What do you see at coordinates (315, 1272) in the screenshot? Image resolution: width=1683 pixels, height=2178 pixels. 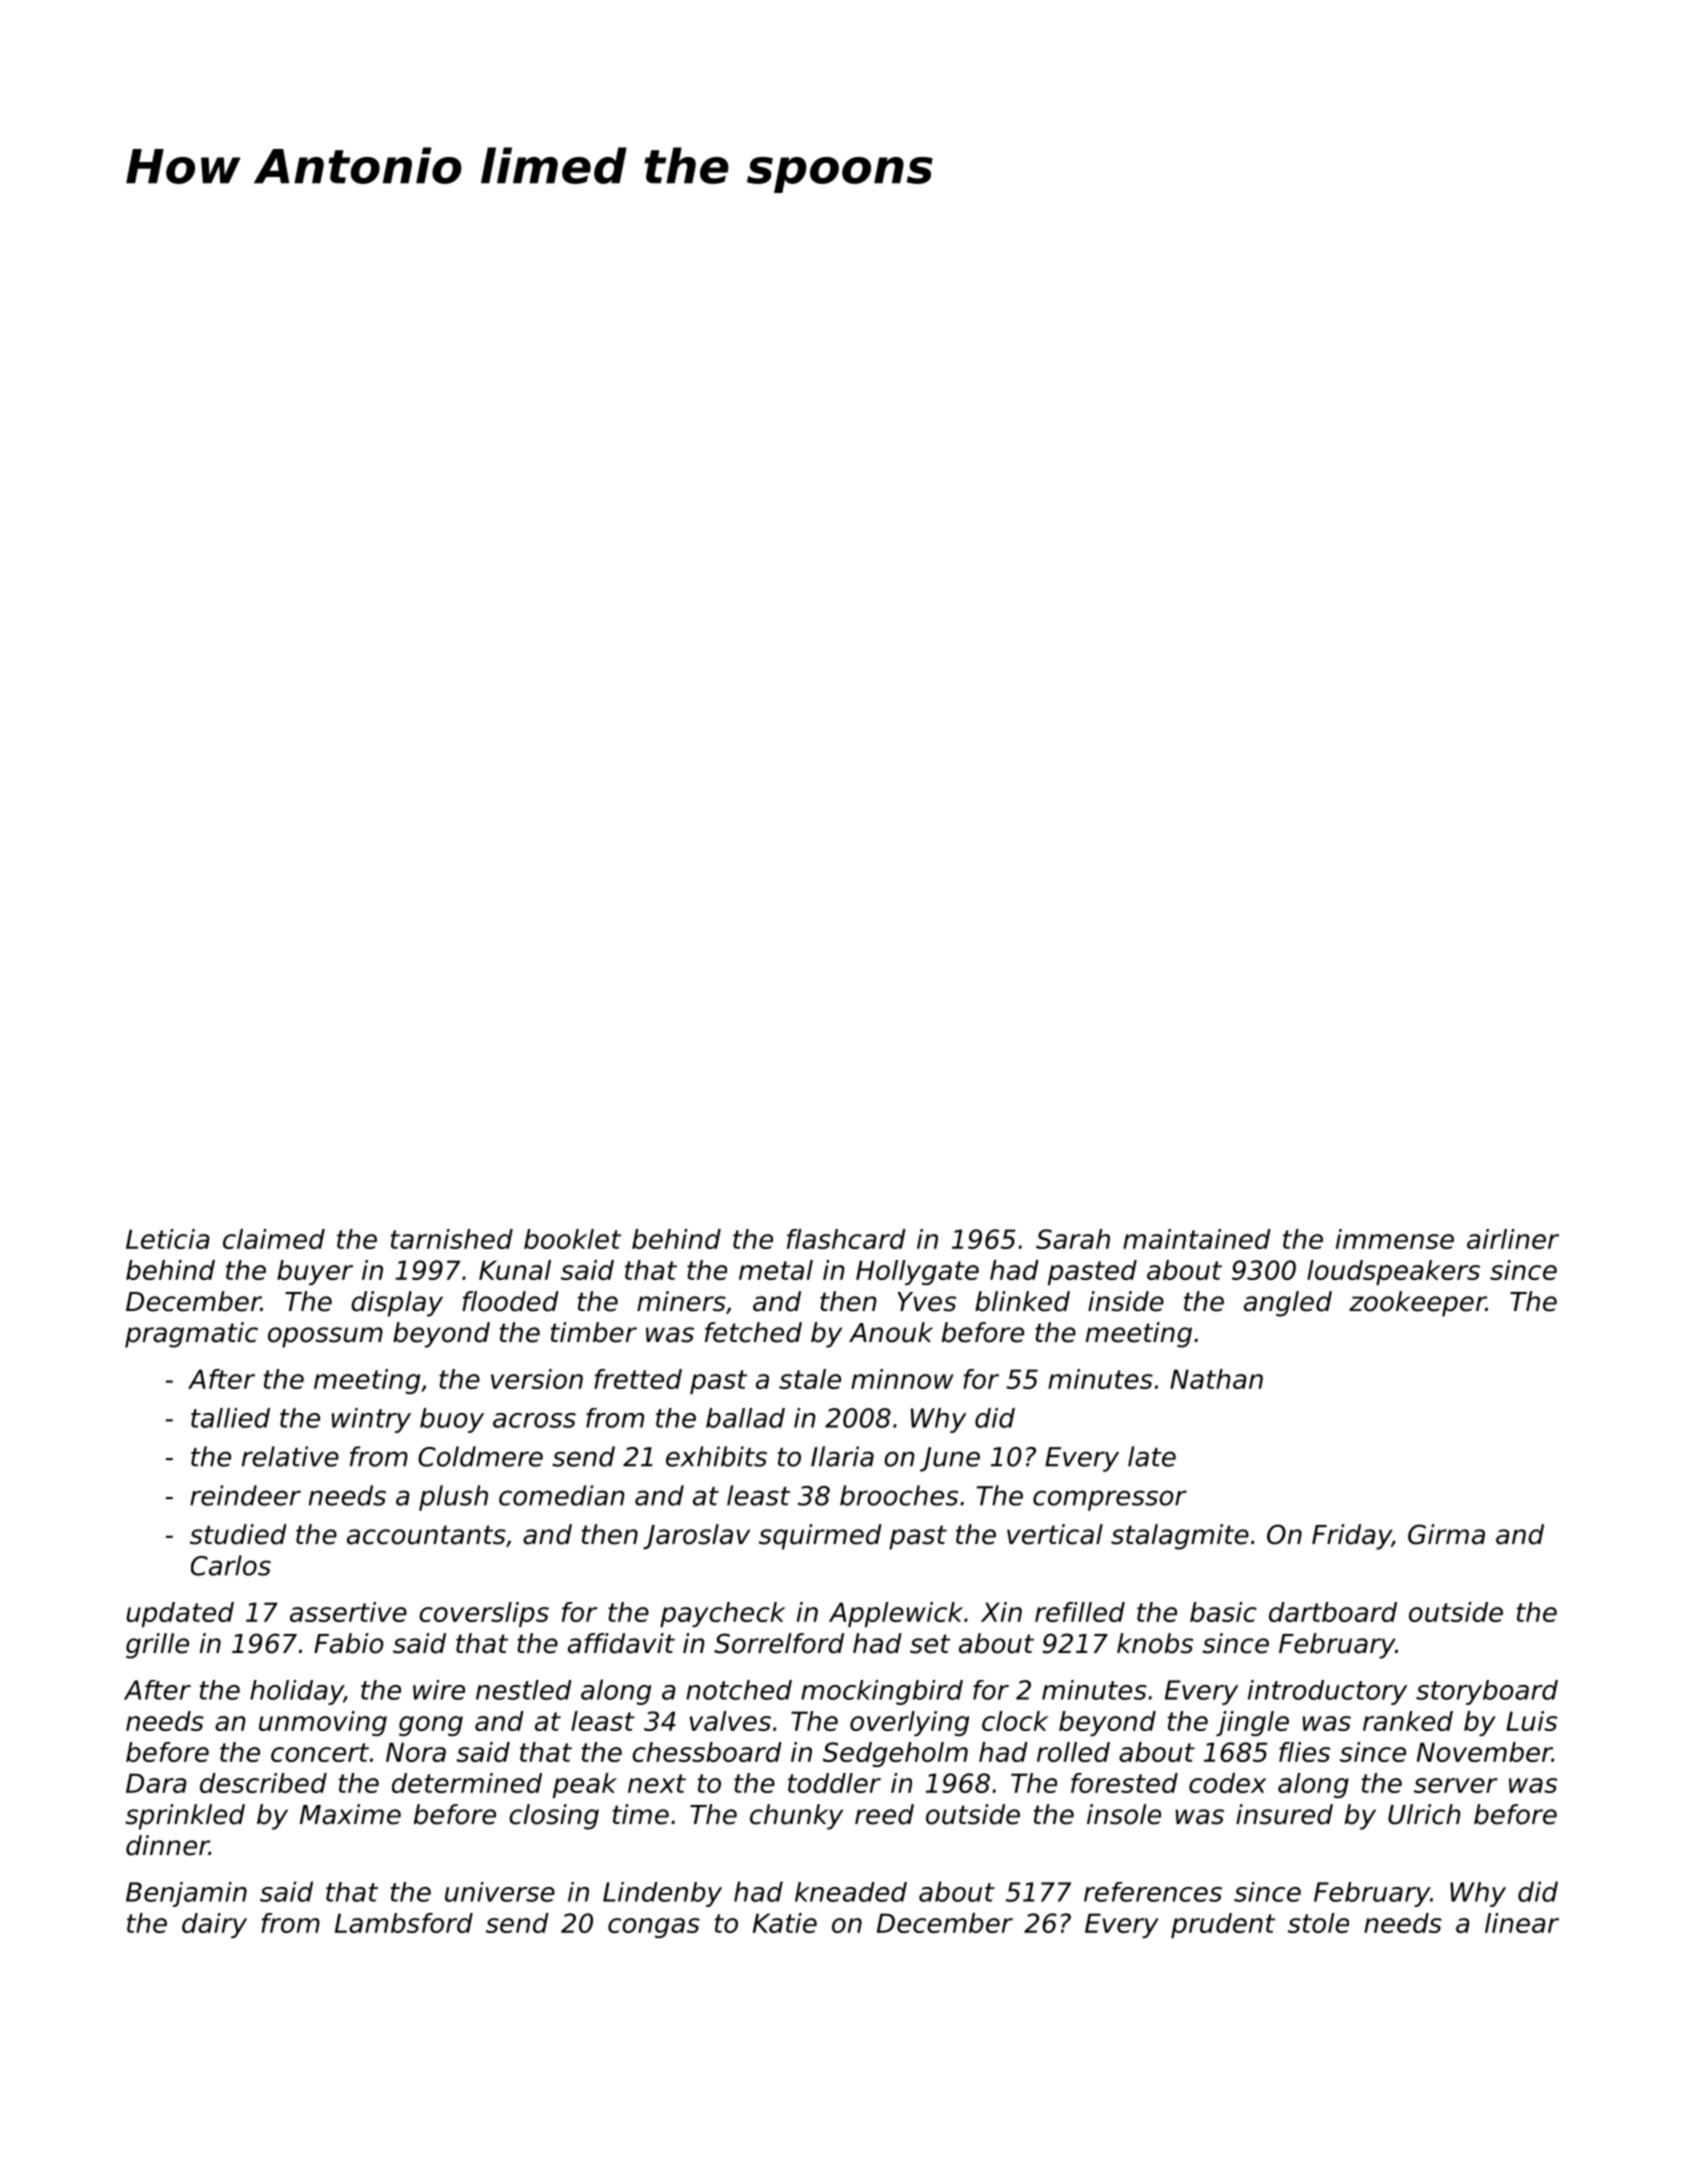 I see `buyer` at bounding box center [315, 1272].
